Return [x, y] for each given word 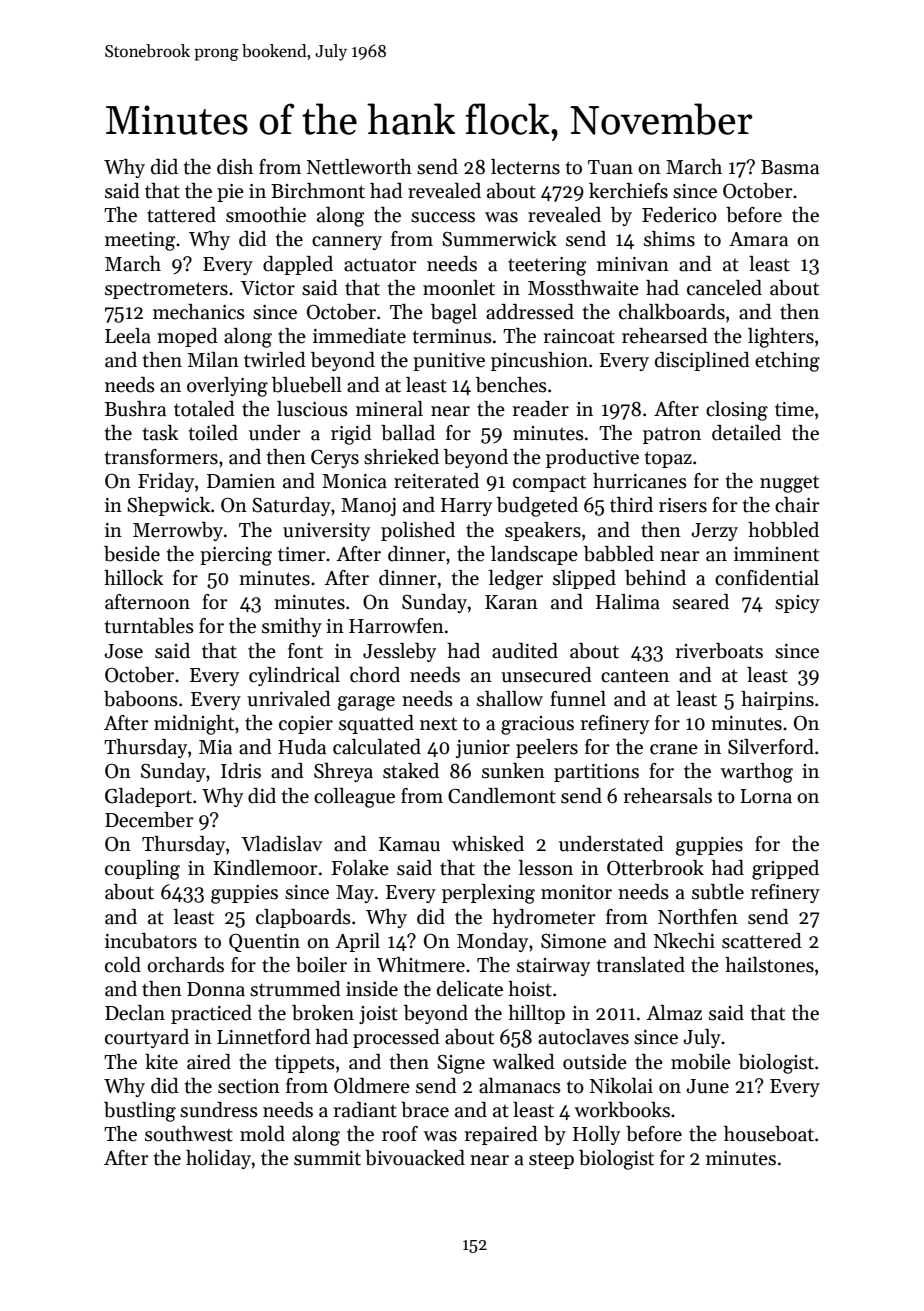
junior [483, 749]
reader [541, 409]
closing [737, 411]
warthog [756, 773]
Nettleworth [359, 167]
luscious [312, 409]
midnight [194, 725]
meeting [140, 241]
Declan [135, 1013]
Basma [790, 167]
